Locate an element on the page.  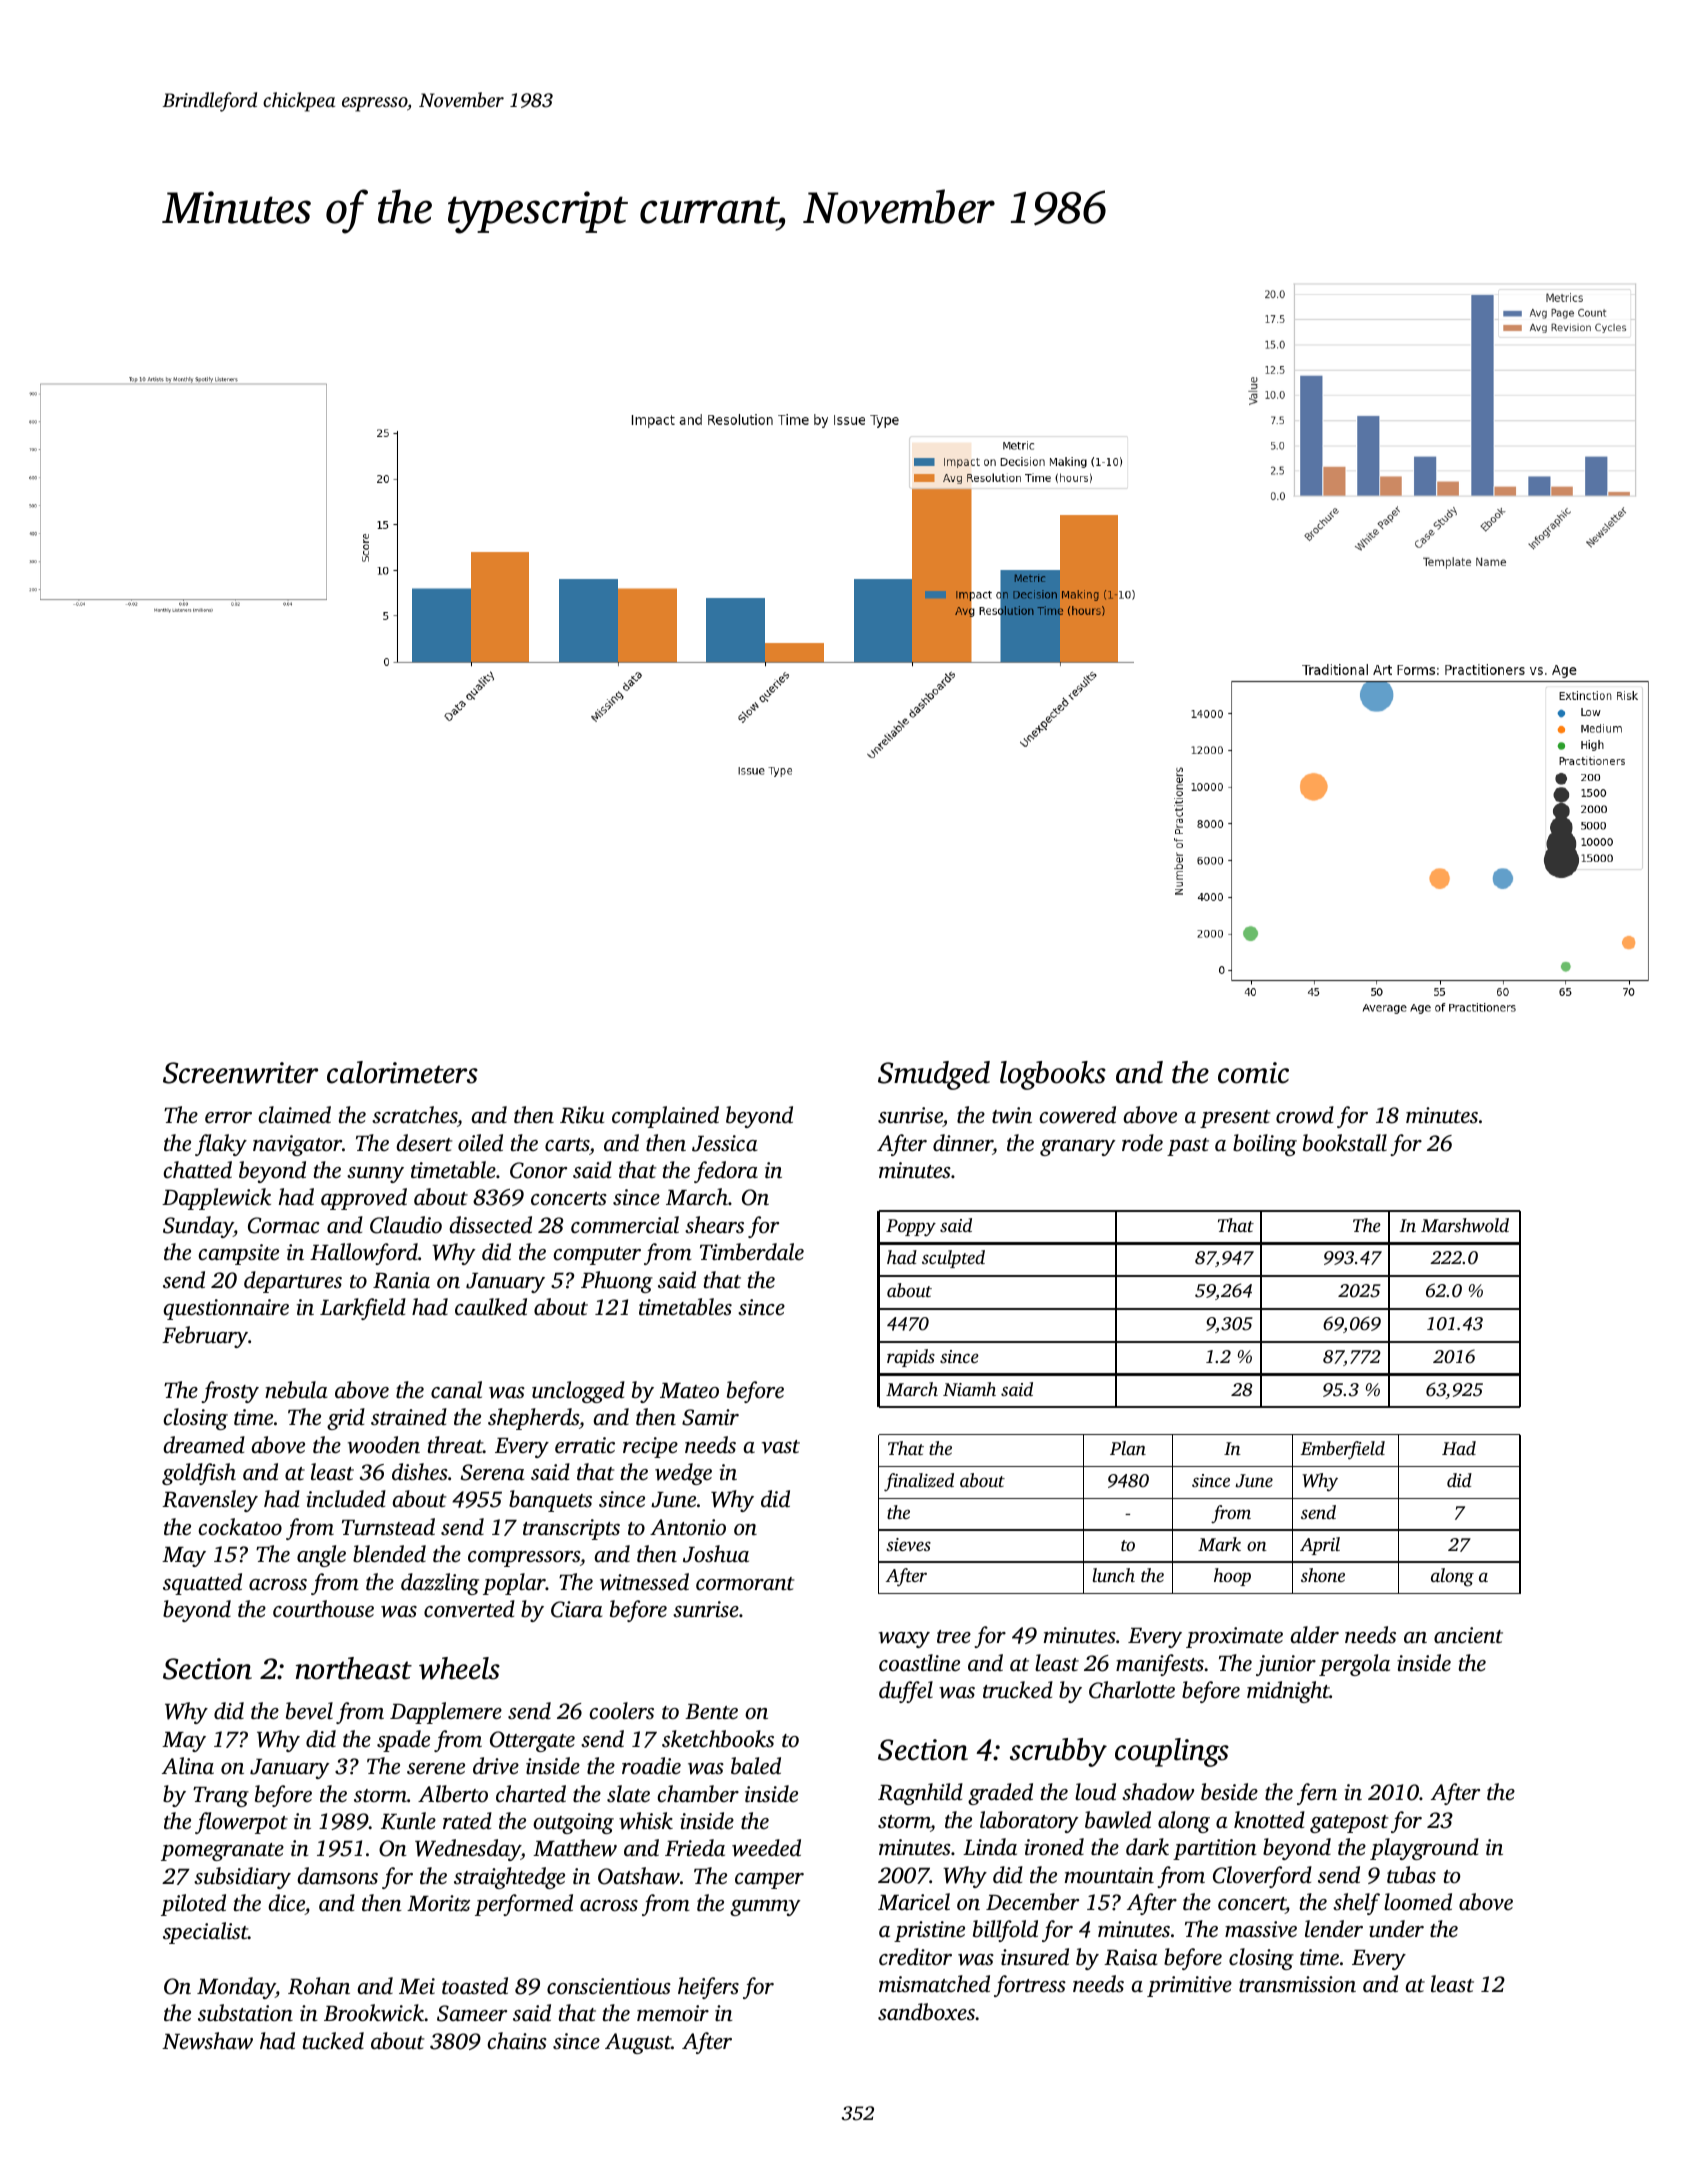
manifests is located at coordinates (1160, 1665).
